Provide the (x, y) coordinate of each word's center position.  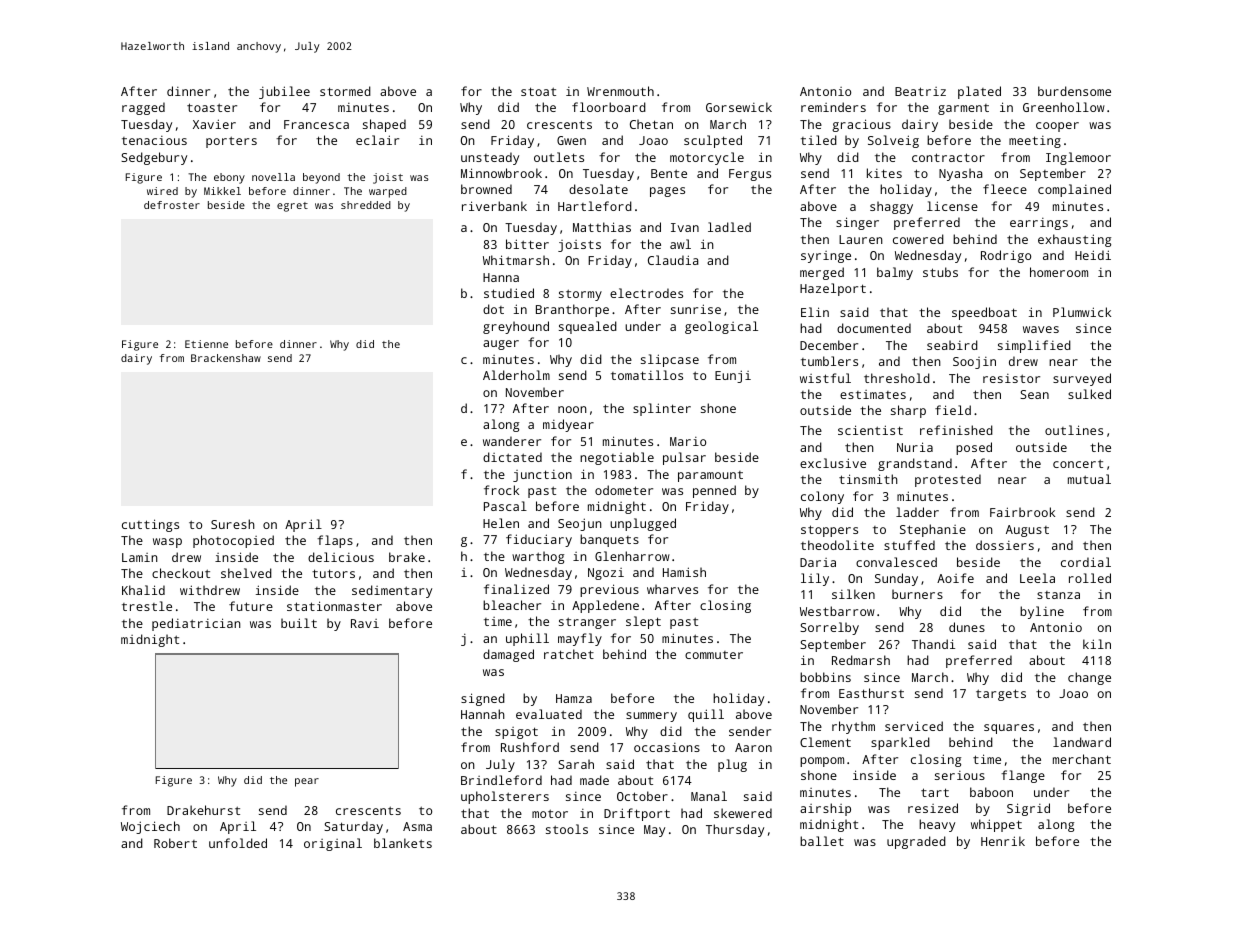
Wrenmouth (620, 91)
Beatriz (920, 91)
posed (974, 448)
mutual (1089, 479)
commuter (714, 655)
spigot (516, 733)
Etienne (206, 344)
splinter (662, 409)
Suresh (233, 524)
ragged (143, 108)
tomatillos (647, 375)
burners (917, 594)
